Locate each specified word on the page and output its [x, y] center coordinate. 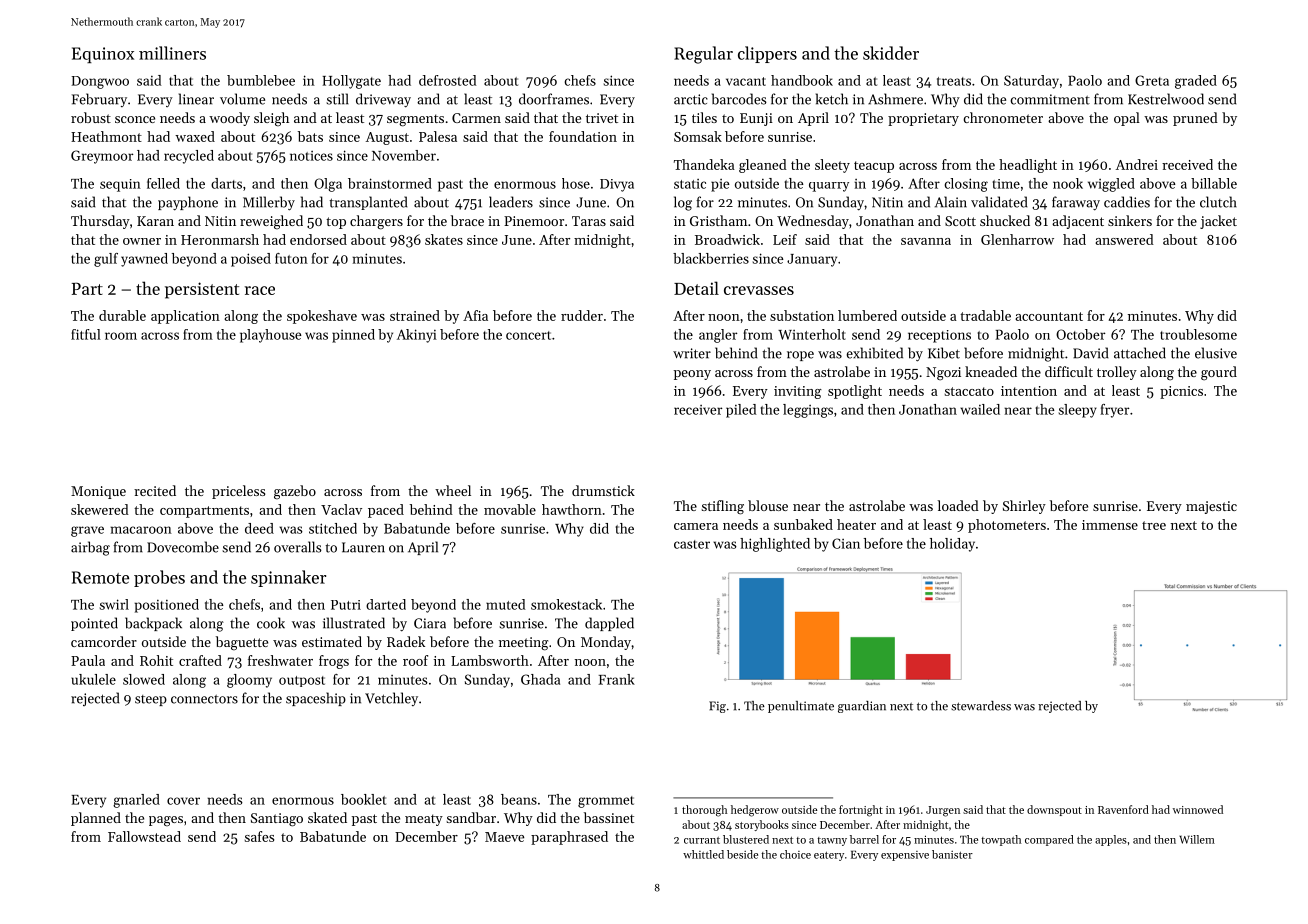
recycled [189, 157]
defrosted [447, 80]
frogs [334, 662]
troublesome [1198, 334]
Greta [1152, 80]
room [121, 336]
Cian [846, 543]
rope [800, 356]
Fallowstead [144, 836]
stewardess [981, 706]
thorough [704, 811]
